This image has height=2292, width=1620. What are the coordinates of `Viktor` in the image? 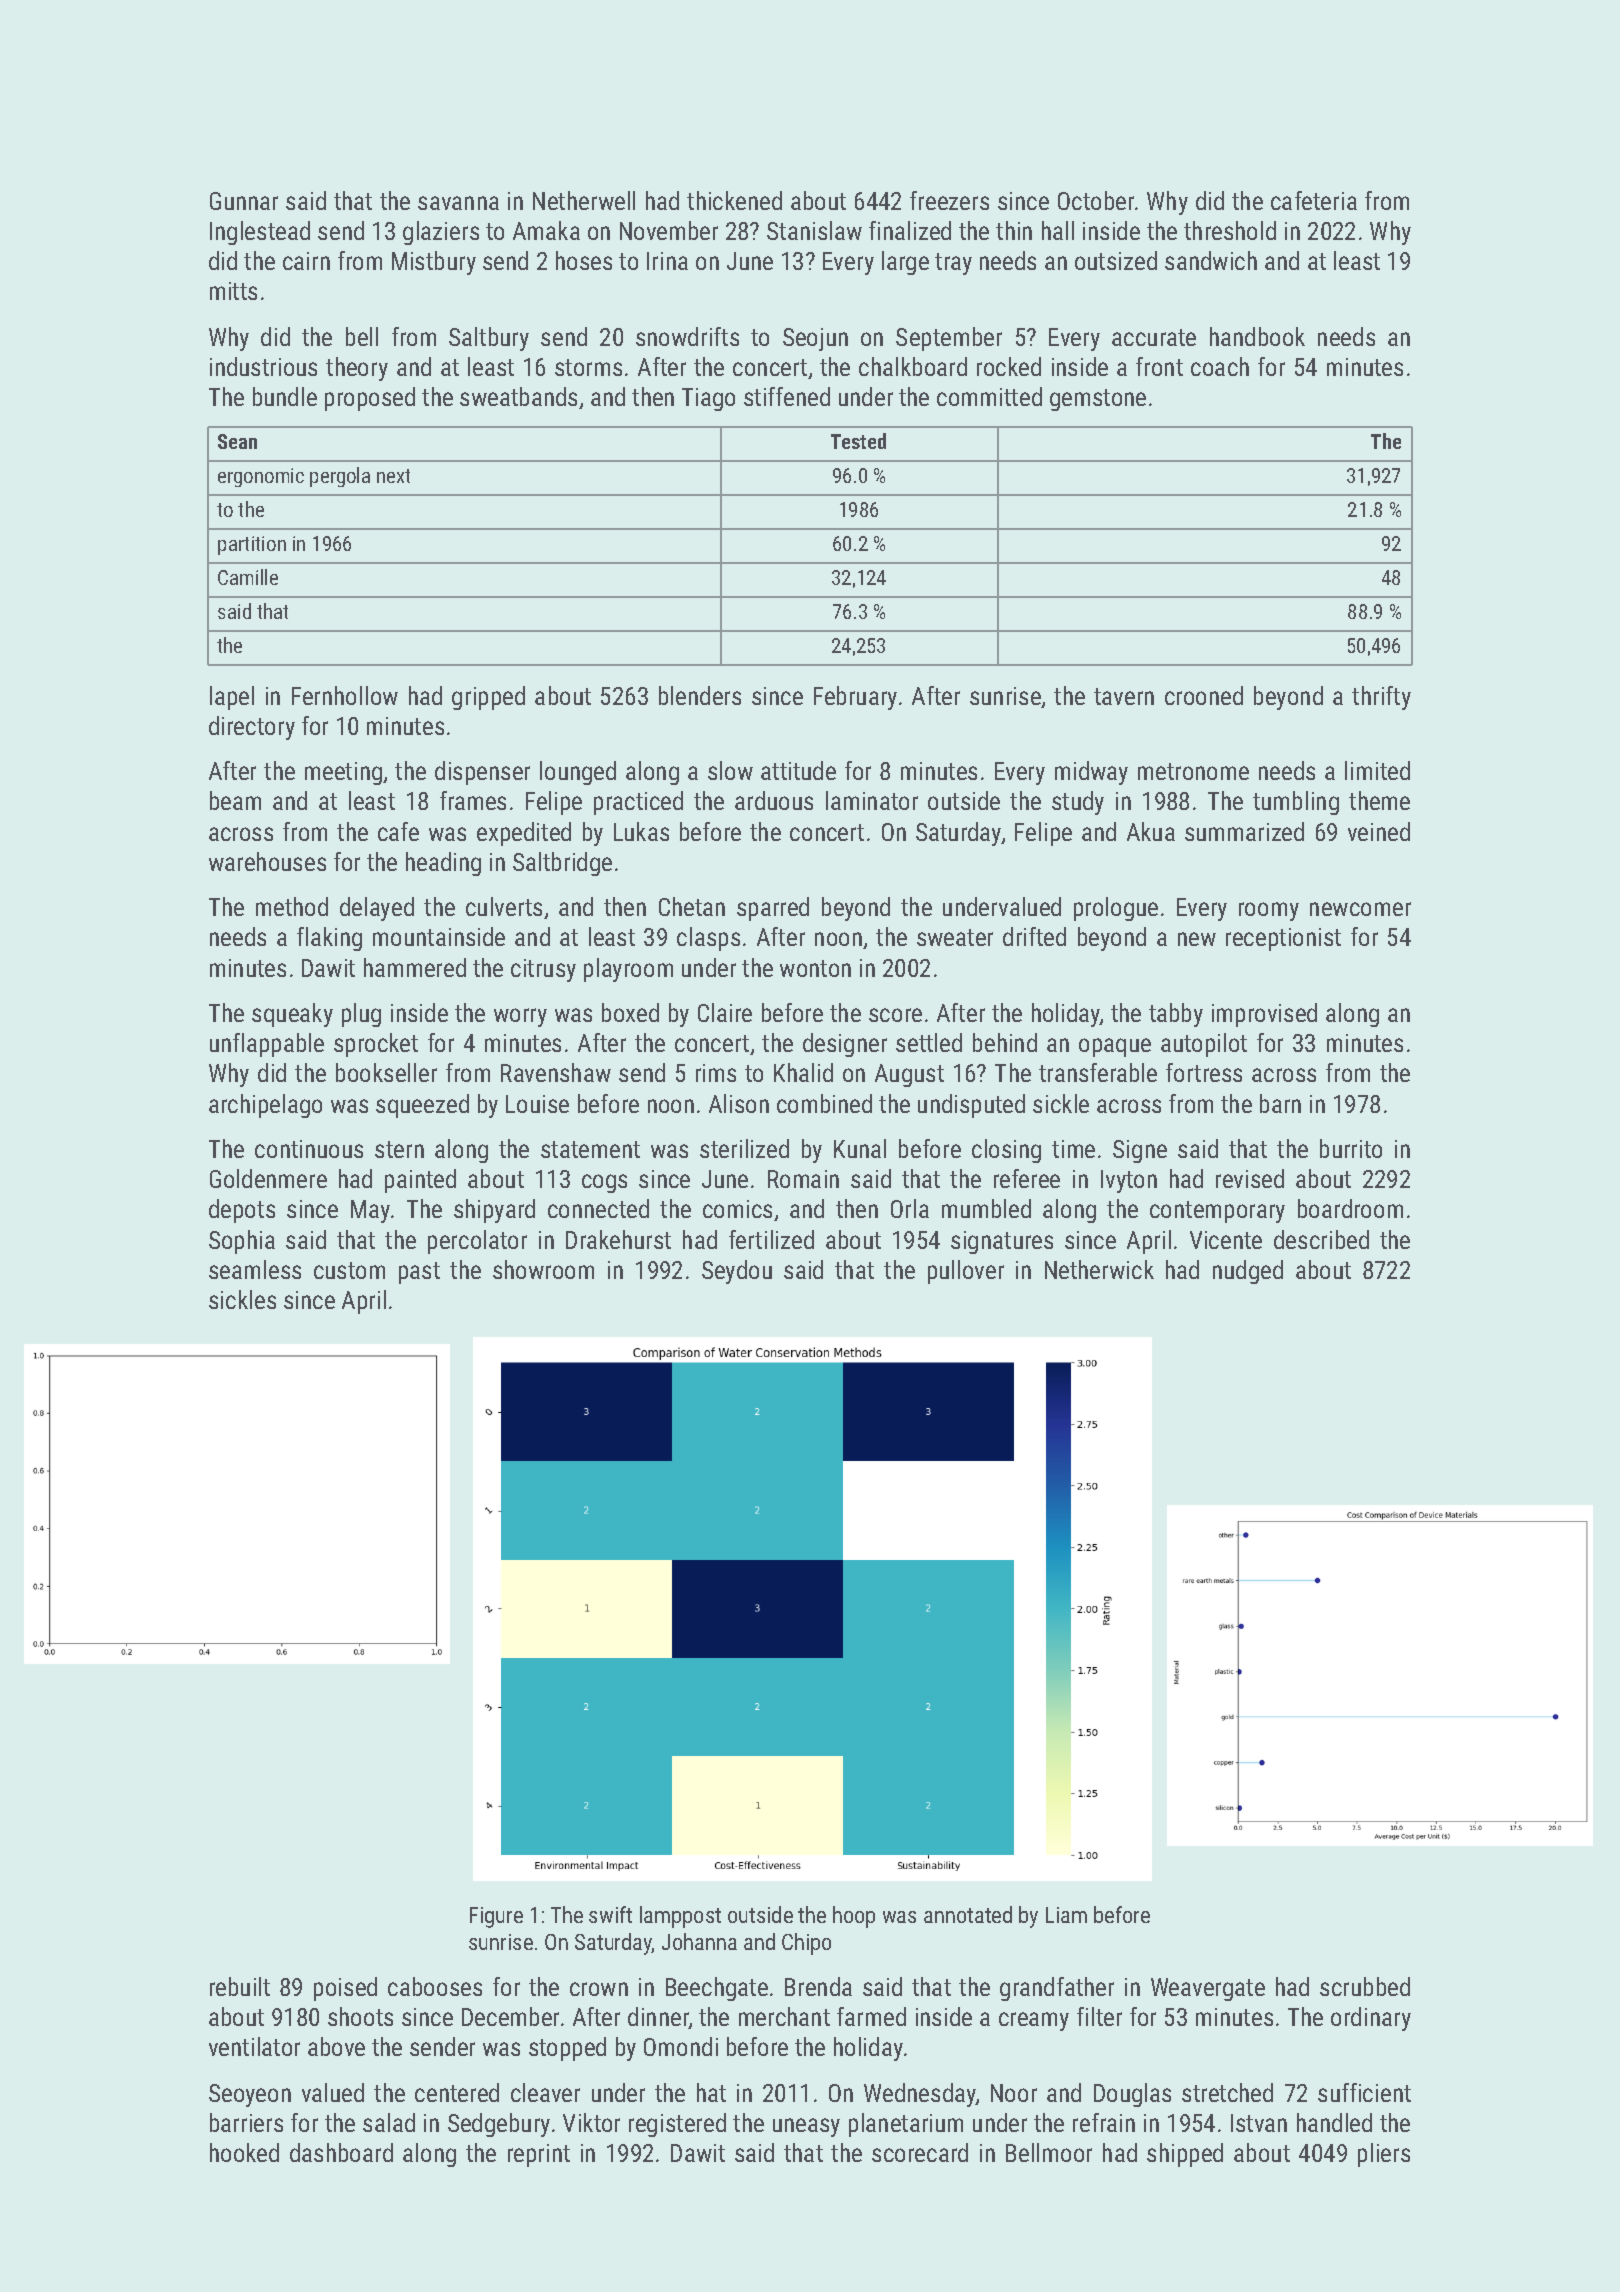 It's located at (591, 2122).
